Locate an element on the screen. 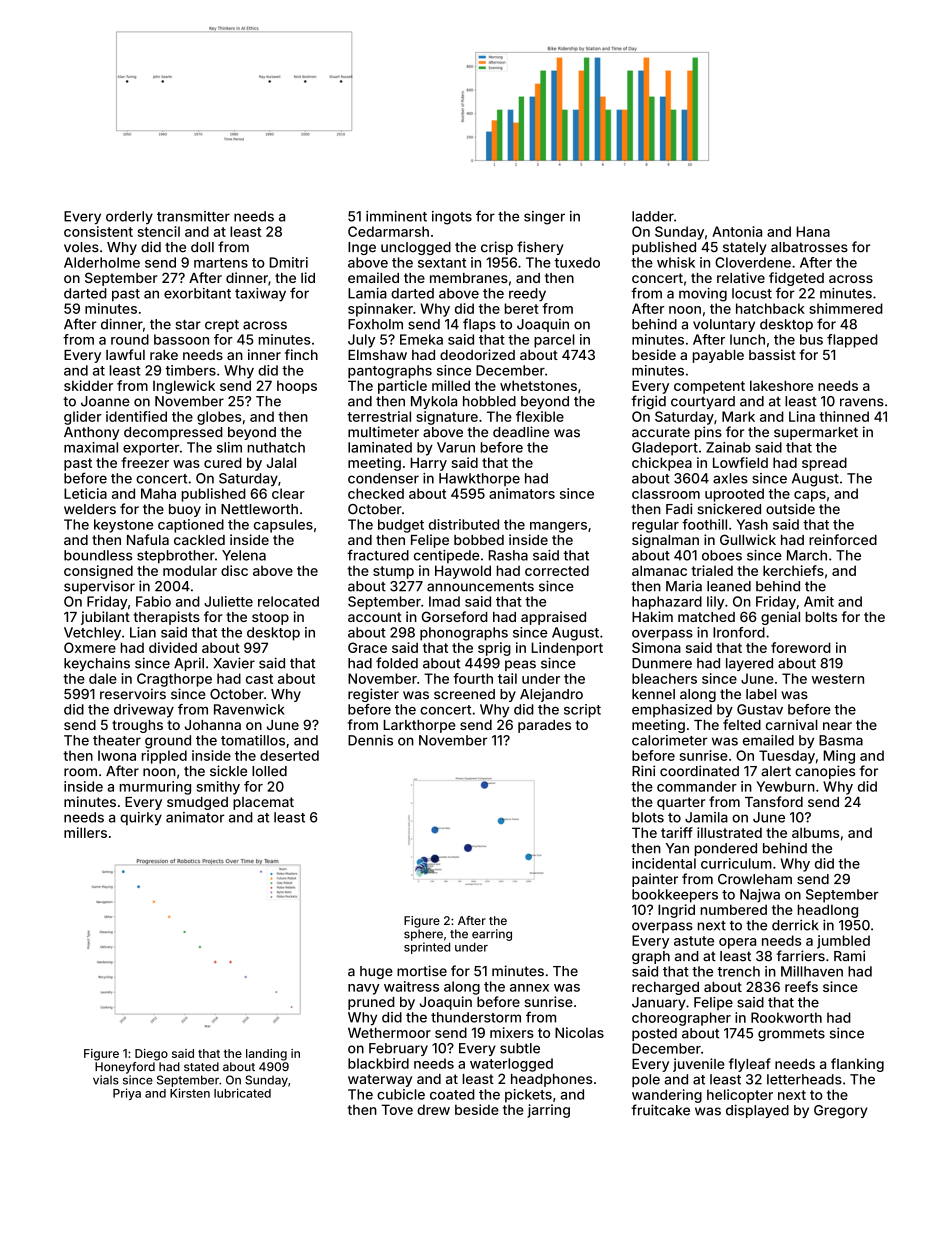  subtle is located at coordinates (520, 1048).
